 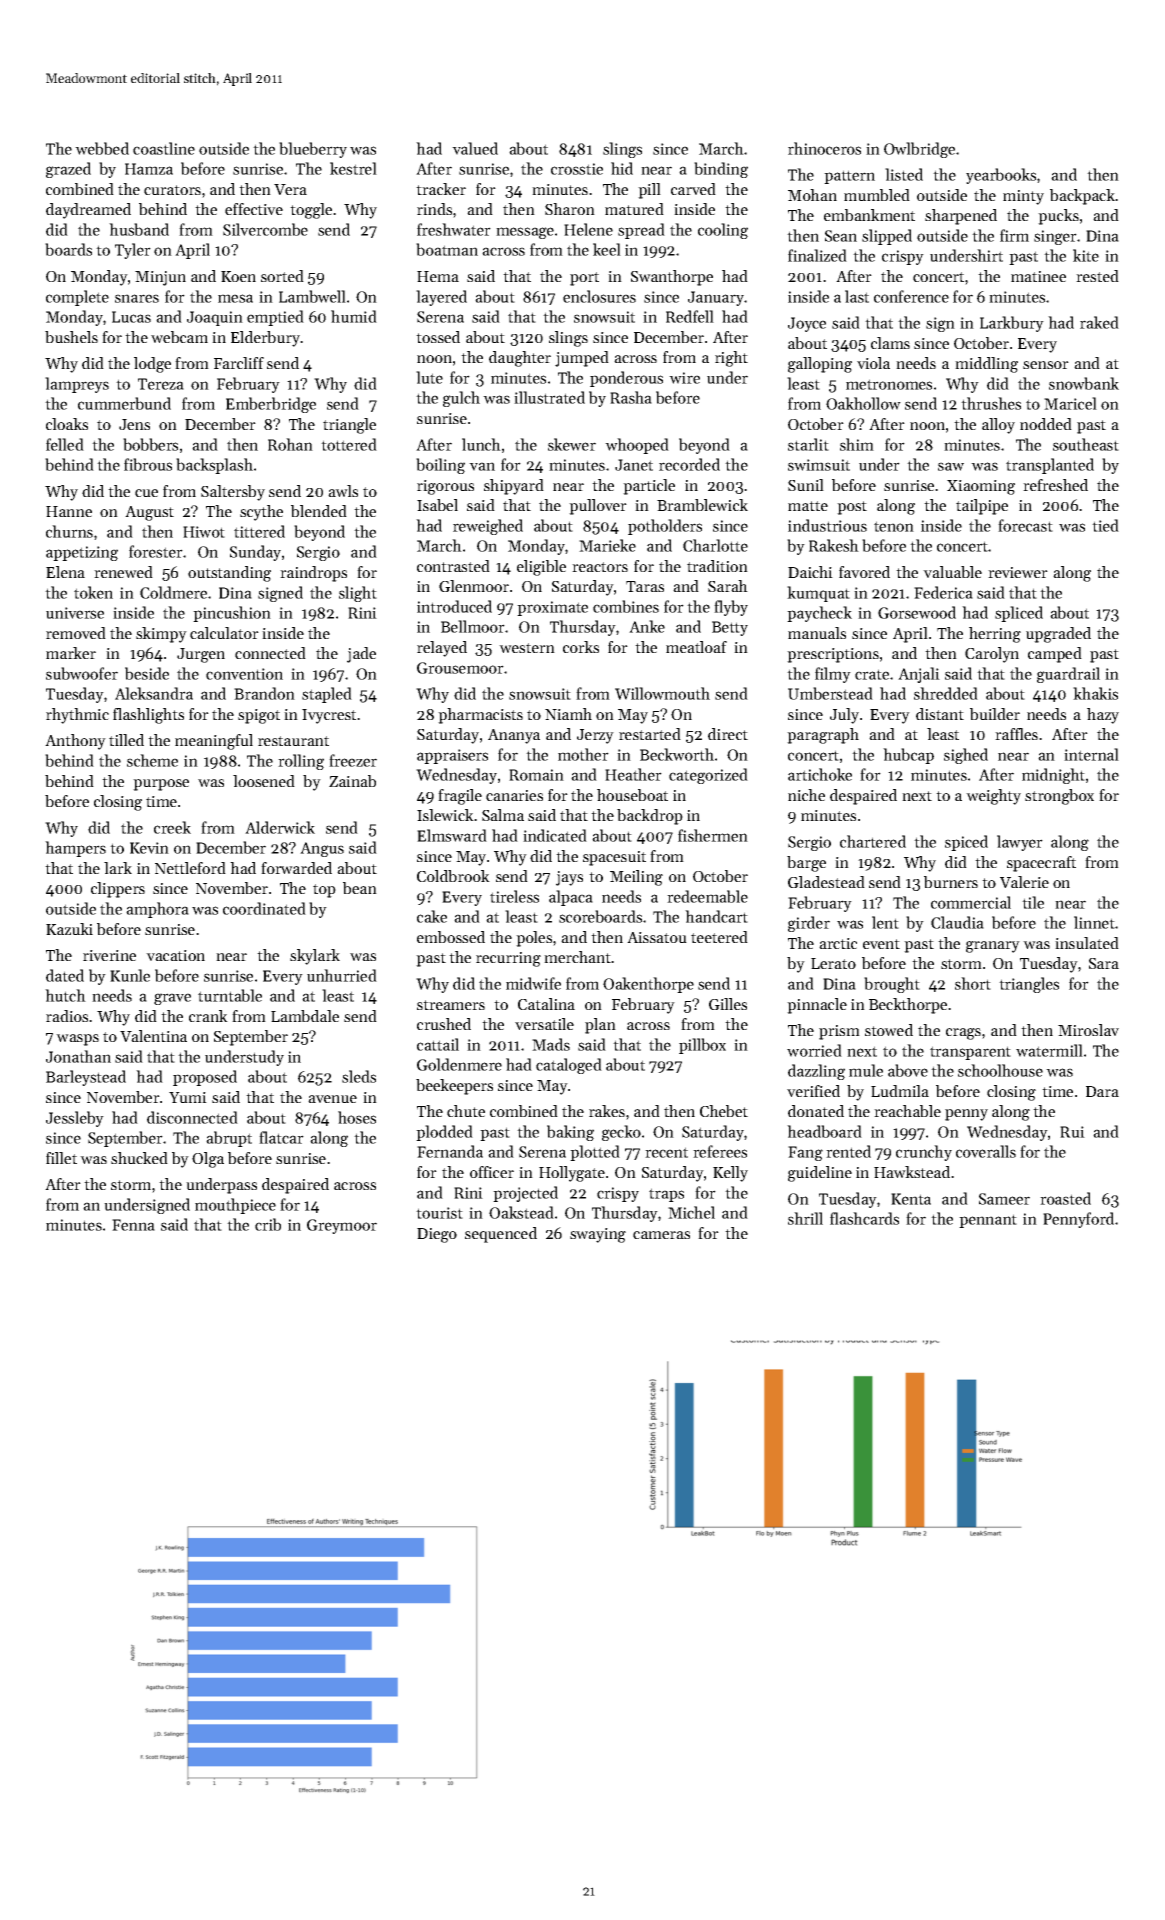 What do you see at coordinates (445, 487) in the screenshot?
I see `rigorous` at bounding box center [445, 487].
